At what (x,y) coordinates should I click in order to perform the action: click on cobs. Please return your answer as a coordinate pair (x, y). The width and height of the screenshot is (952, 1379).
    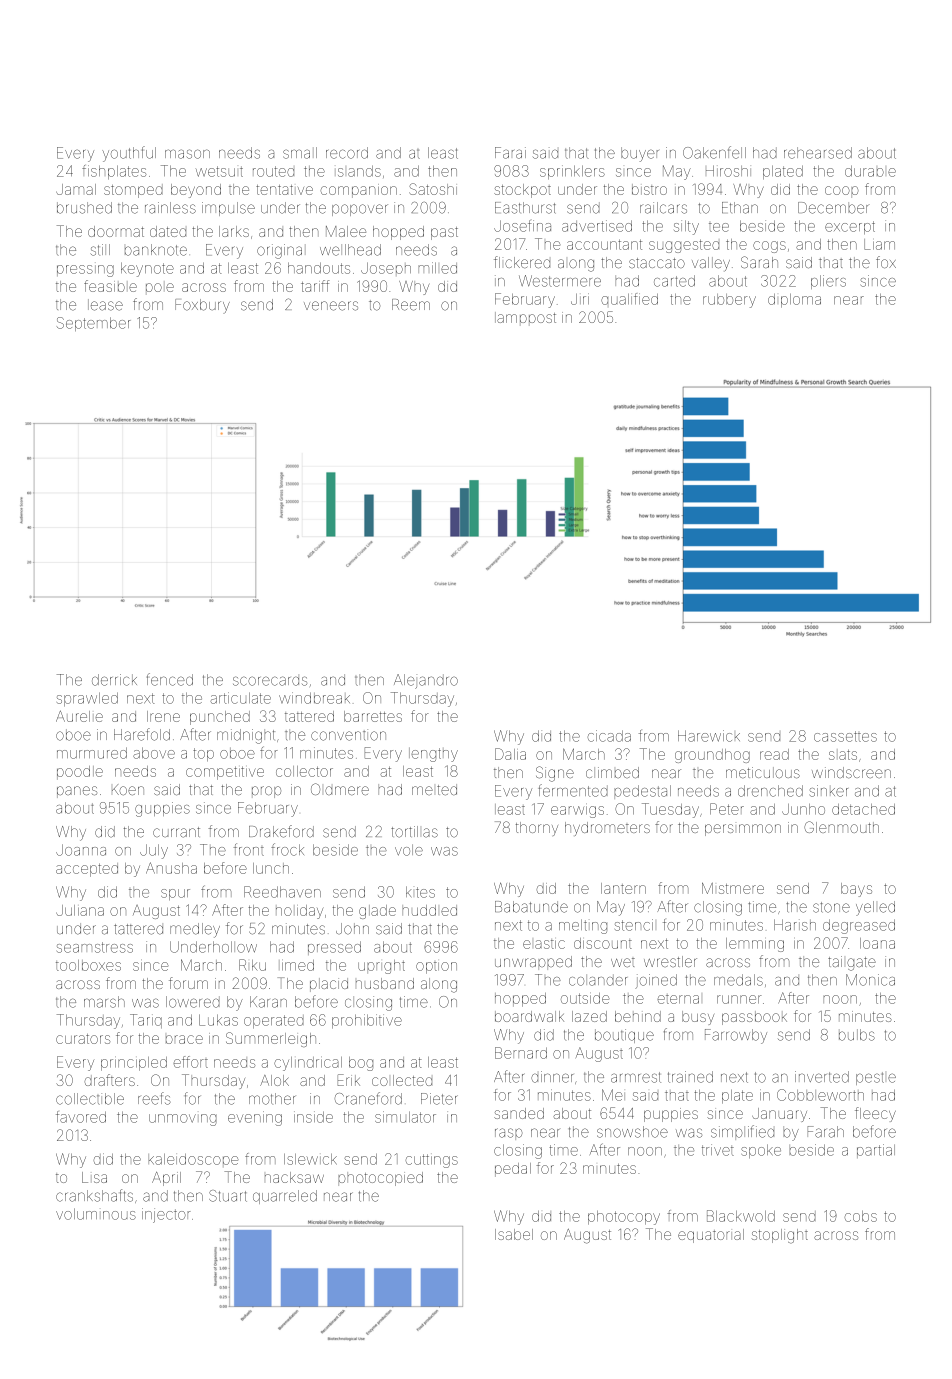
    Looking at the image, I should click on (860, 1216).
